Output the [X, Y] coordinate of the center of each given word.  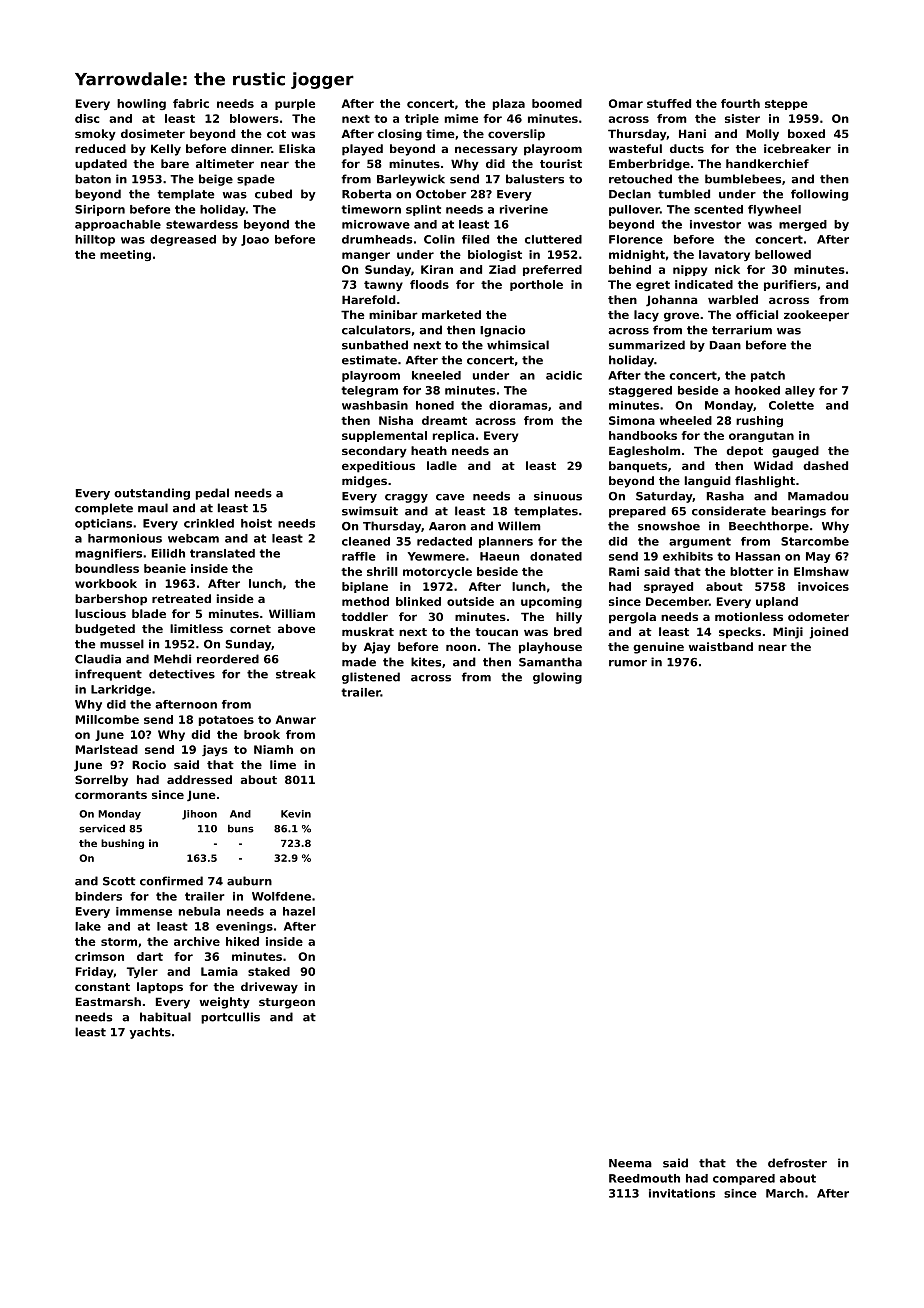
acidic [564, 375]
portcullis [230, 1018]
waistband [721, 646]
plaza [509, 104]
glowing [557, 678]
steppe [786, 105]
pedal [212, 494]
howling [141, 104]
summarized [647, 345]
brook [262, 734]
